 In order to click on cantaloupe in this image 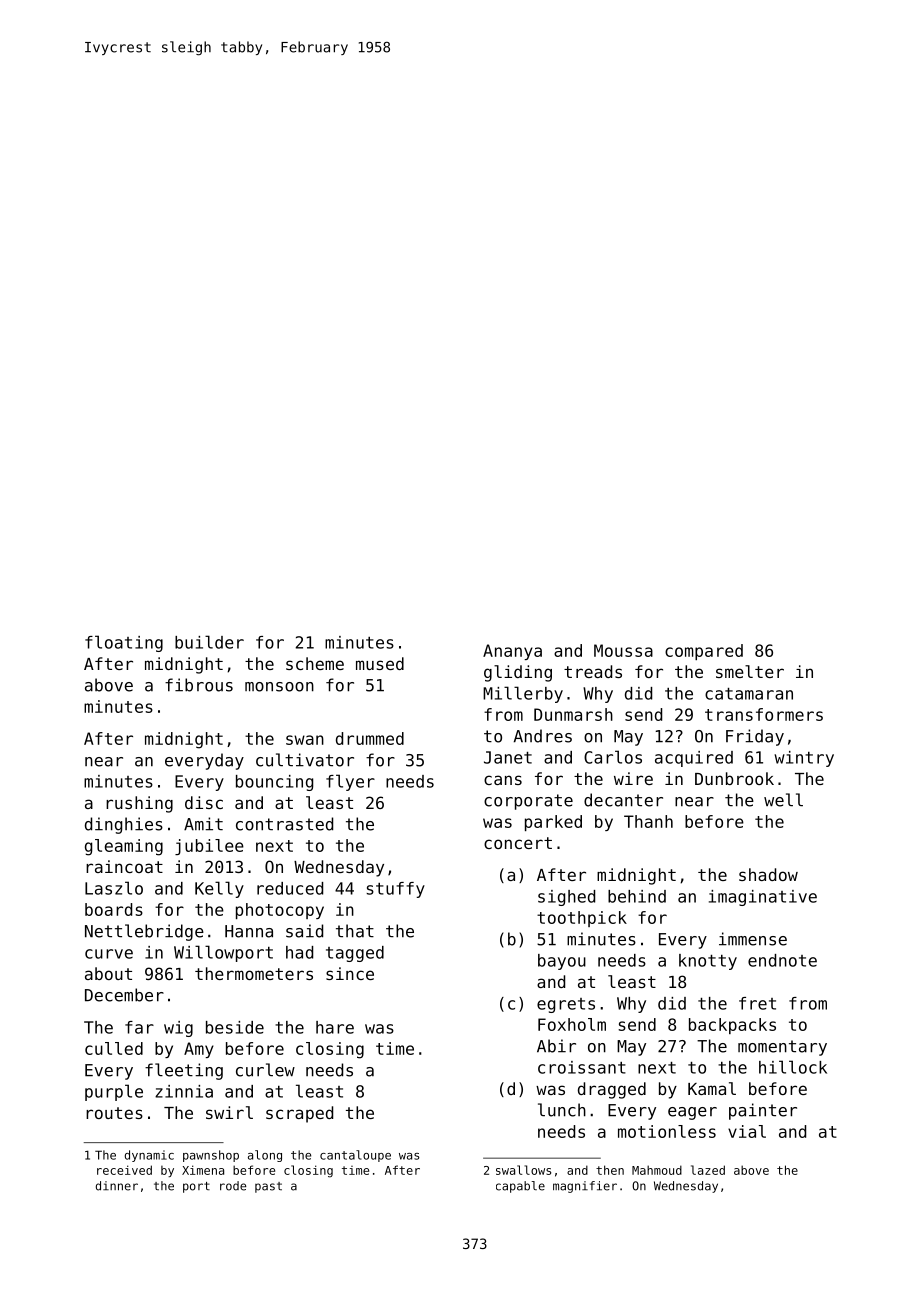, I will do `click(355, 1156)`.
